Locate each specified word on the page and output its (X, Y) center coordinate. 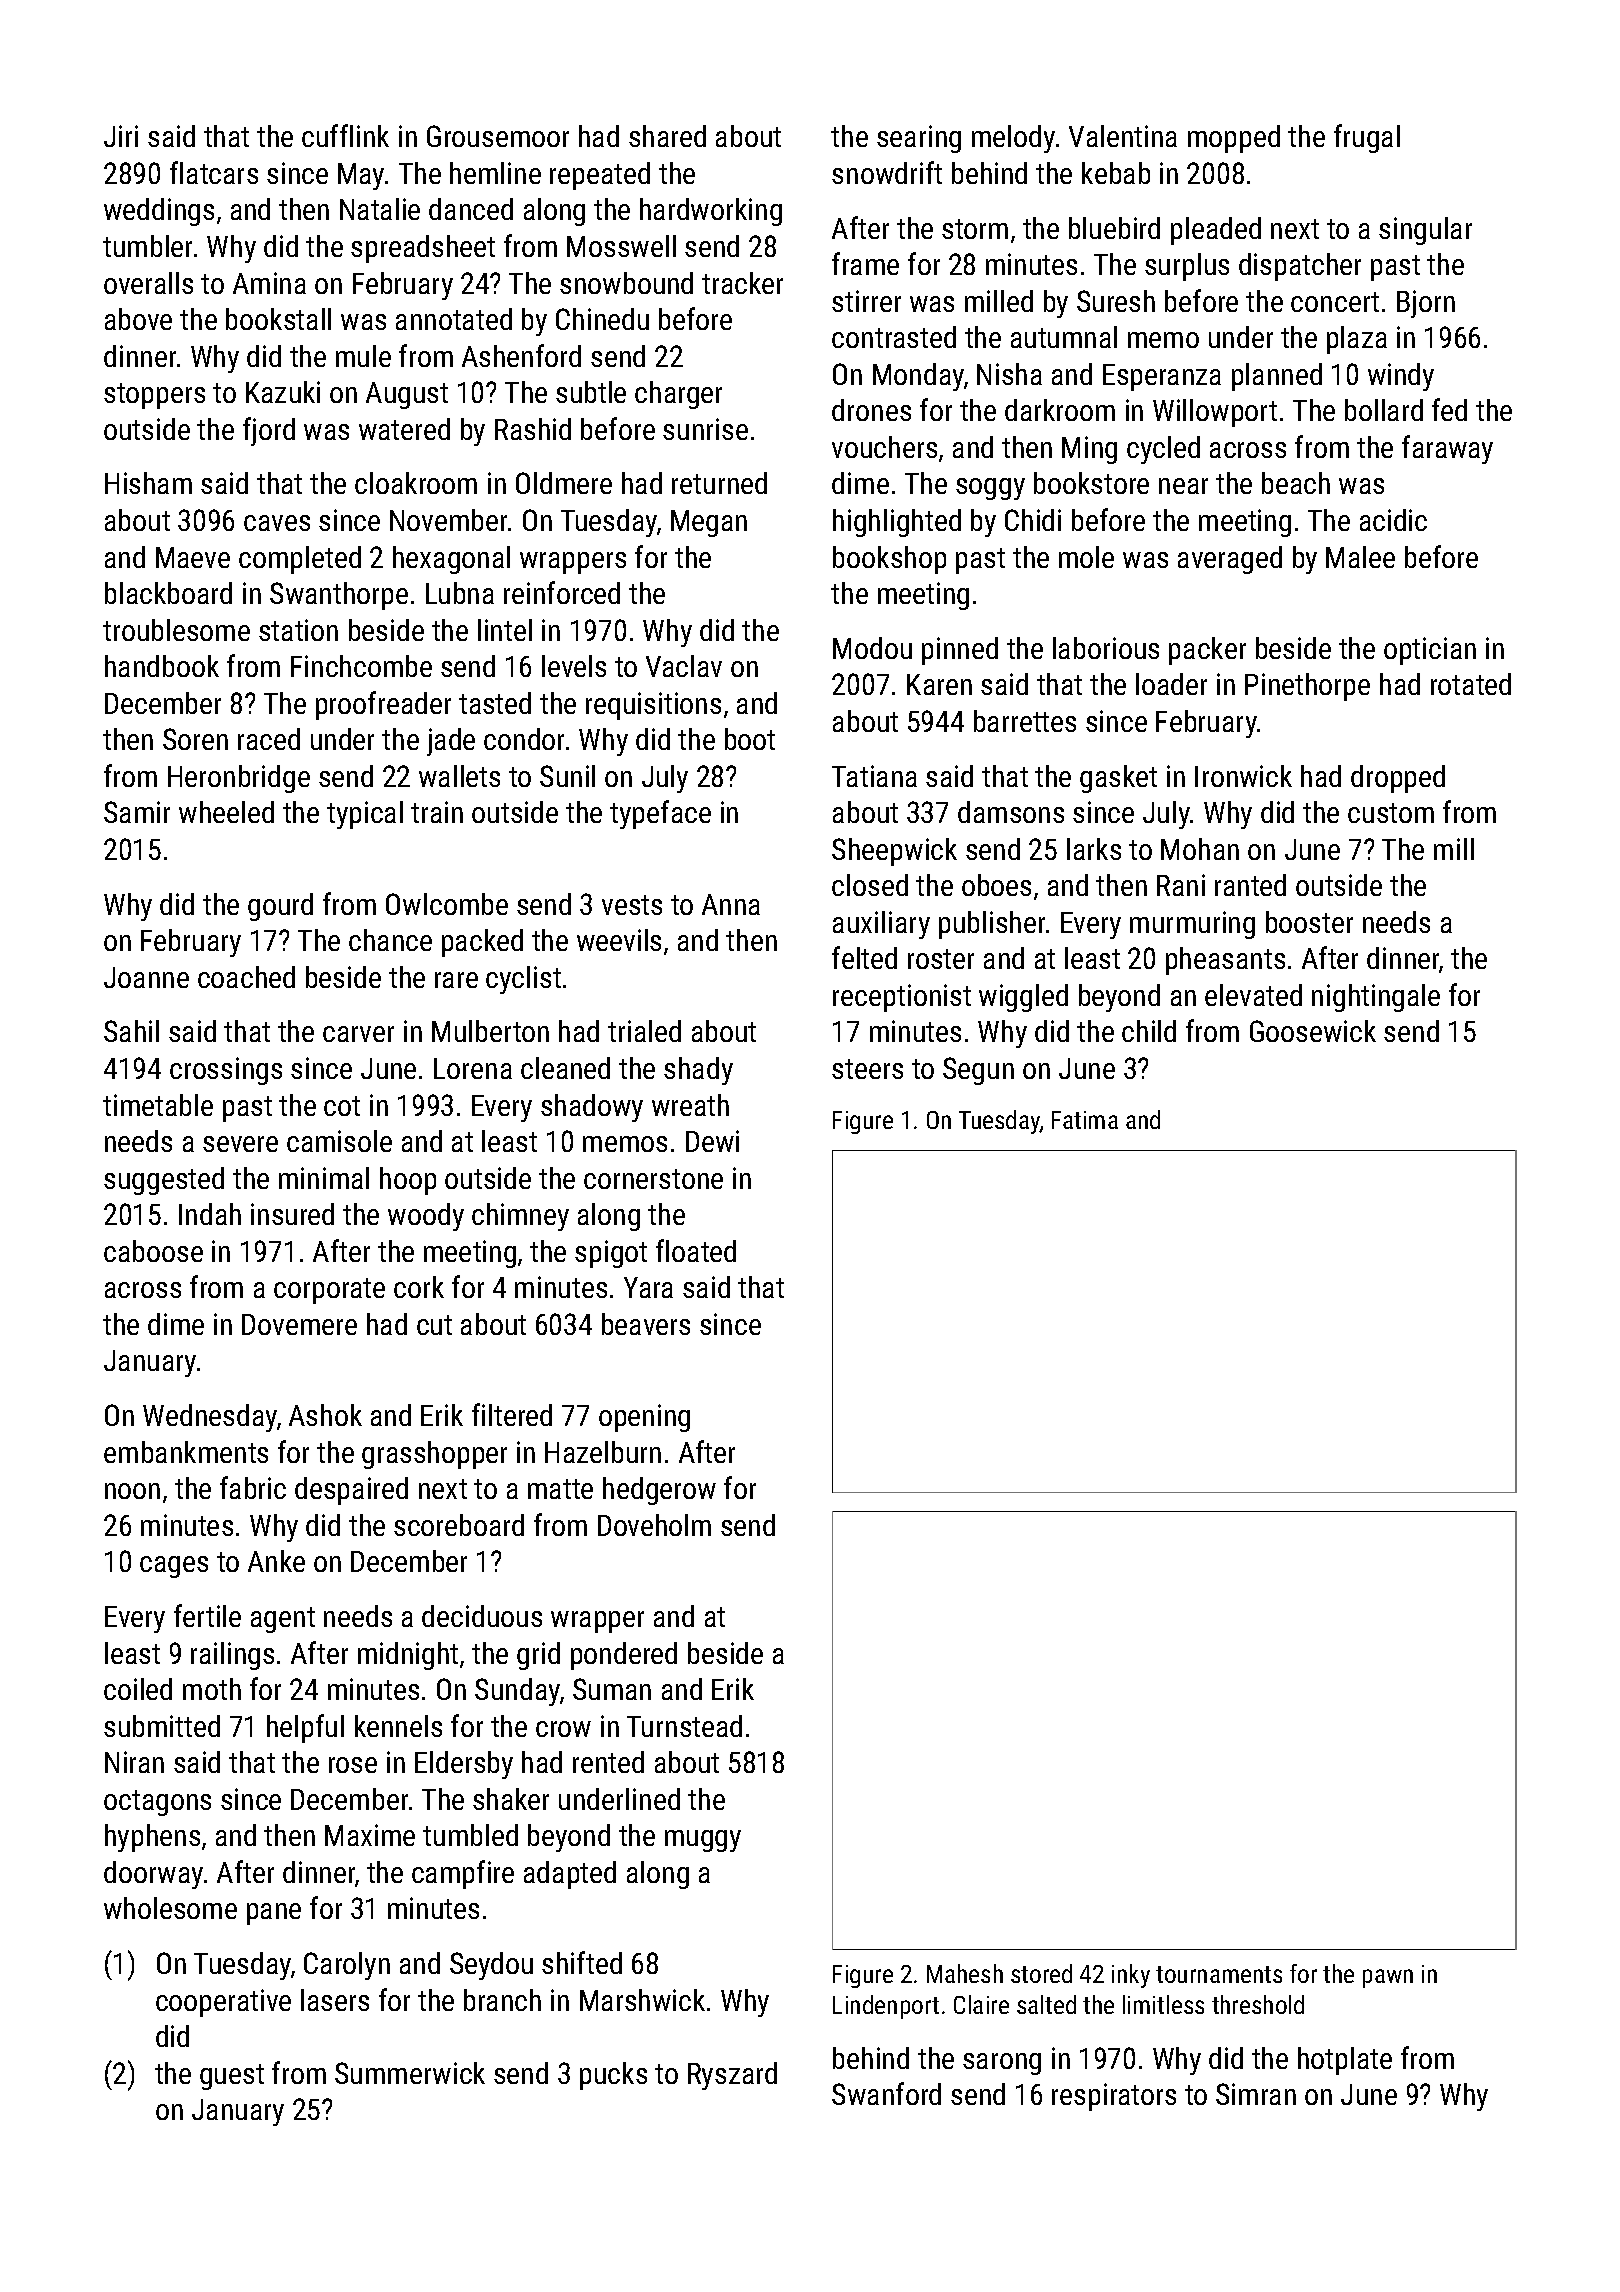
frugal (1367, 138)
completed (300, 560)
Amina (269, 283)
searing (919, 139)
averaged (1230, 560)
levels (574, 666)
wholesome (170, 1908)
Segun (978, 1071)
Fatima (1085, 1120)
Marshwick (642, 2000)
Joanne (146, 977)
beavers (646, 1324)
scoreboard (459, 1525)
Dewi (712, 1141)
